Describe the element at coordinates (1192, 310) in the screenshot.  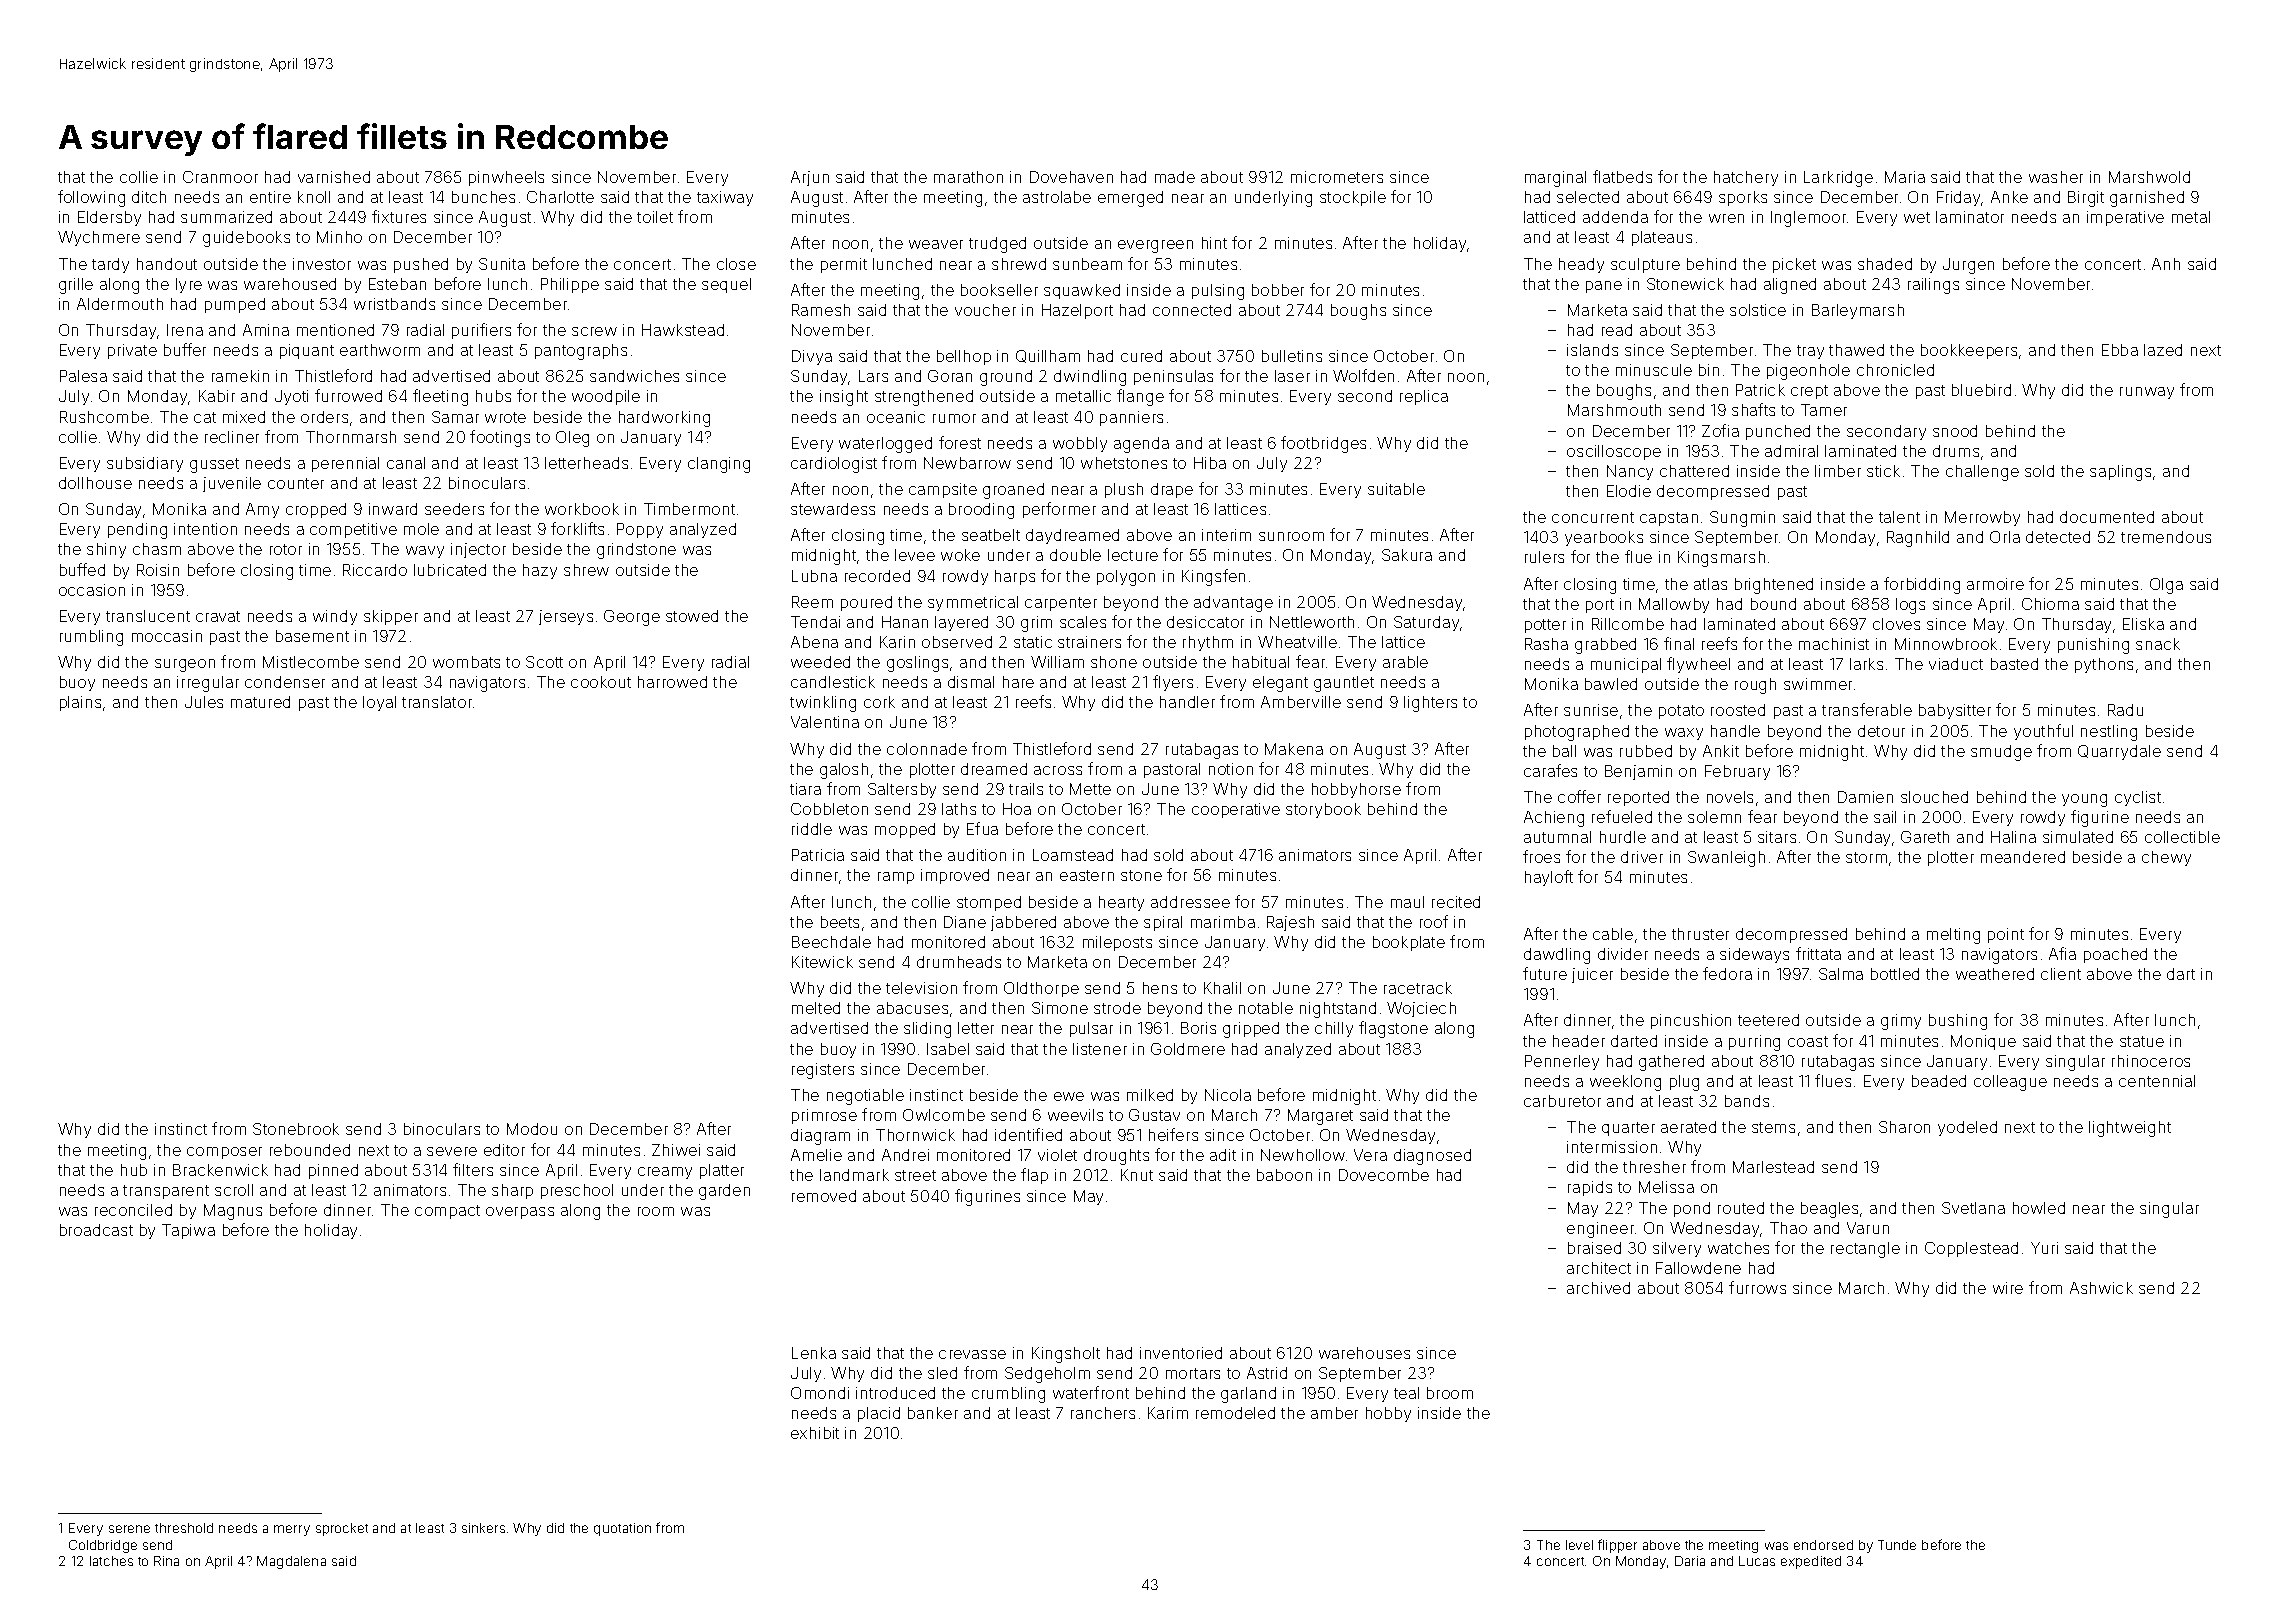
I see `connected` at that location.
